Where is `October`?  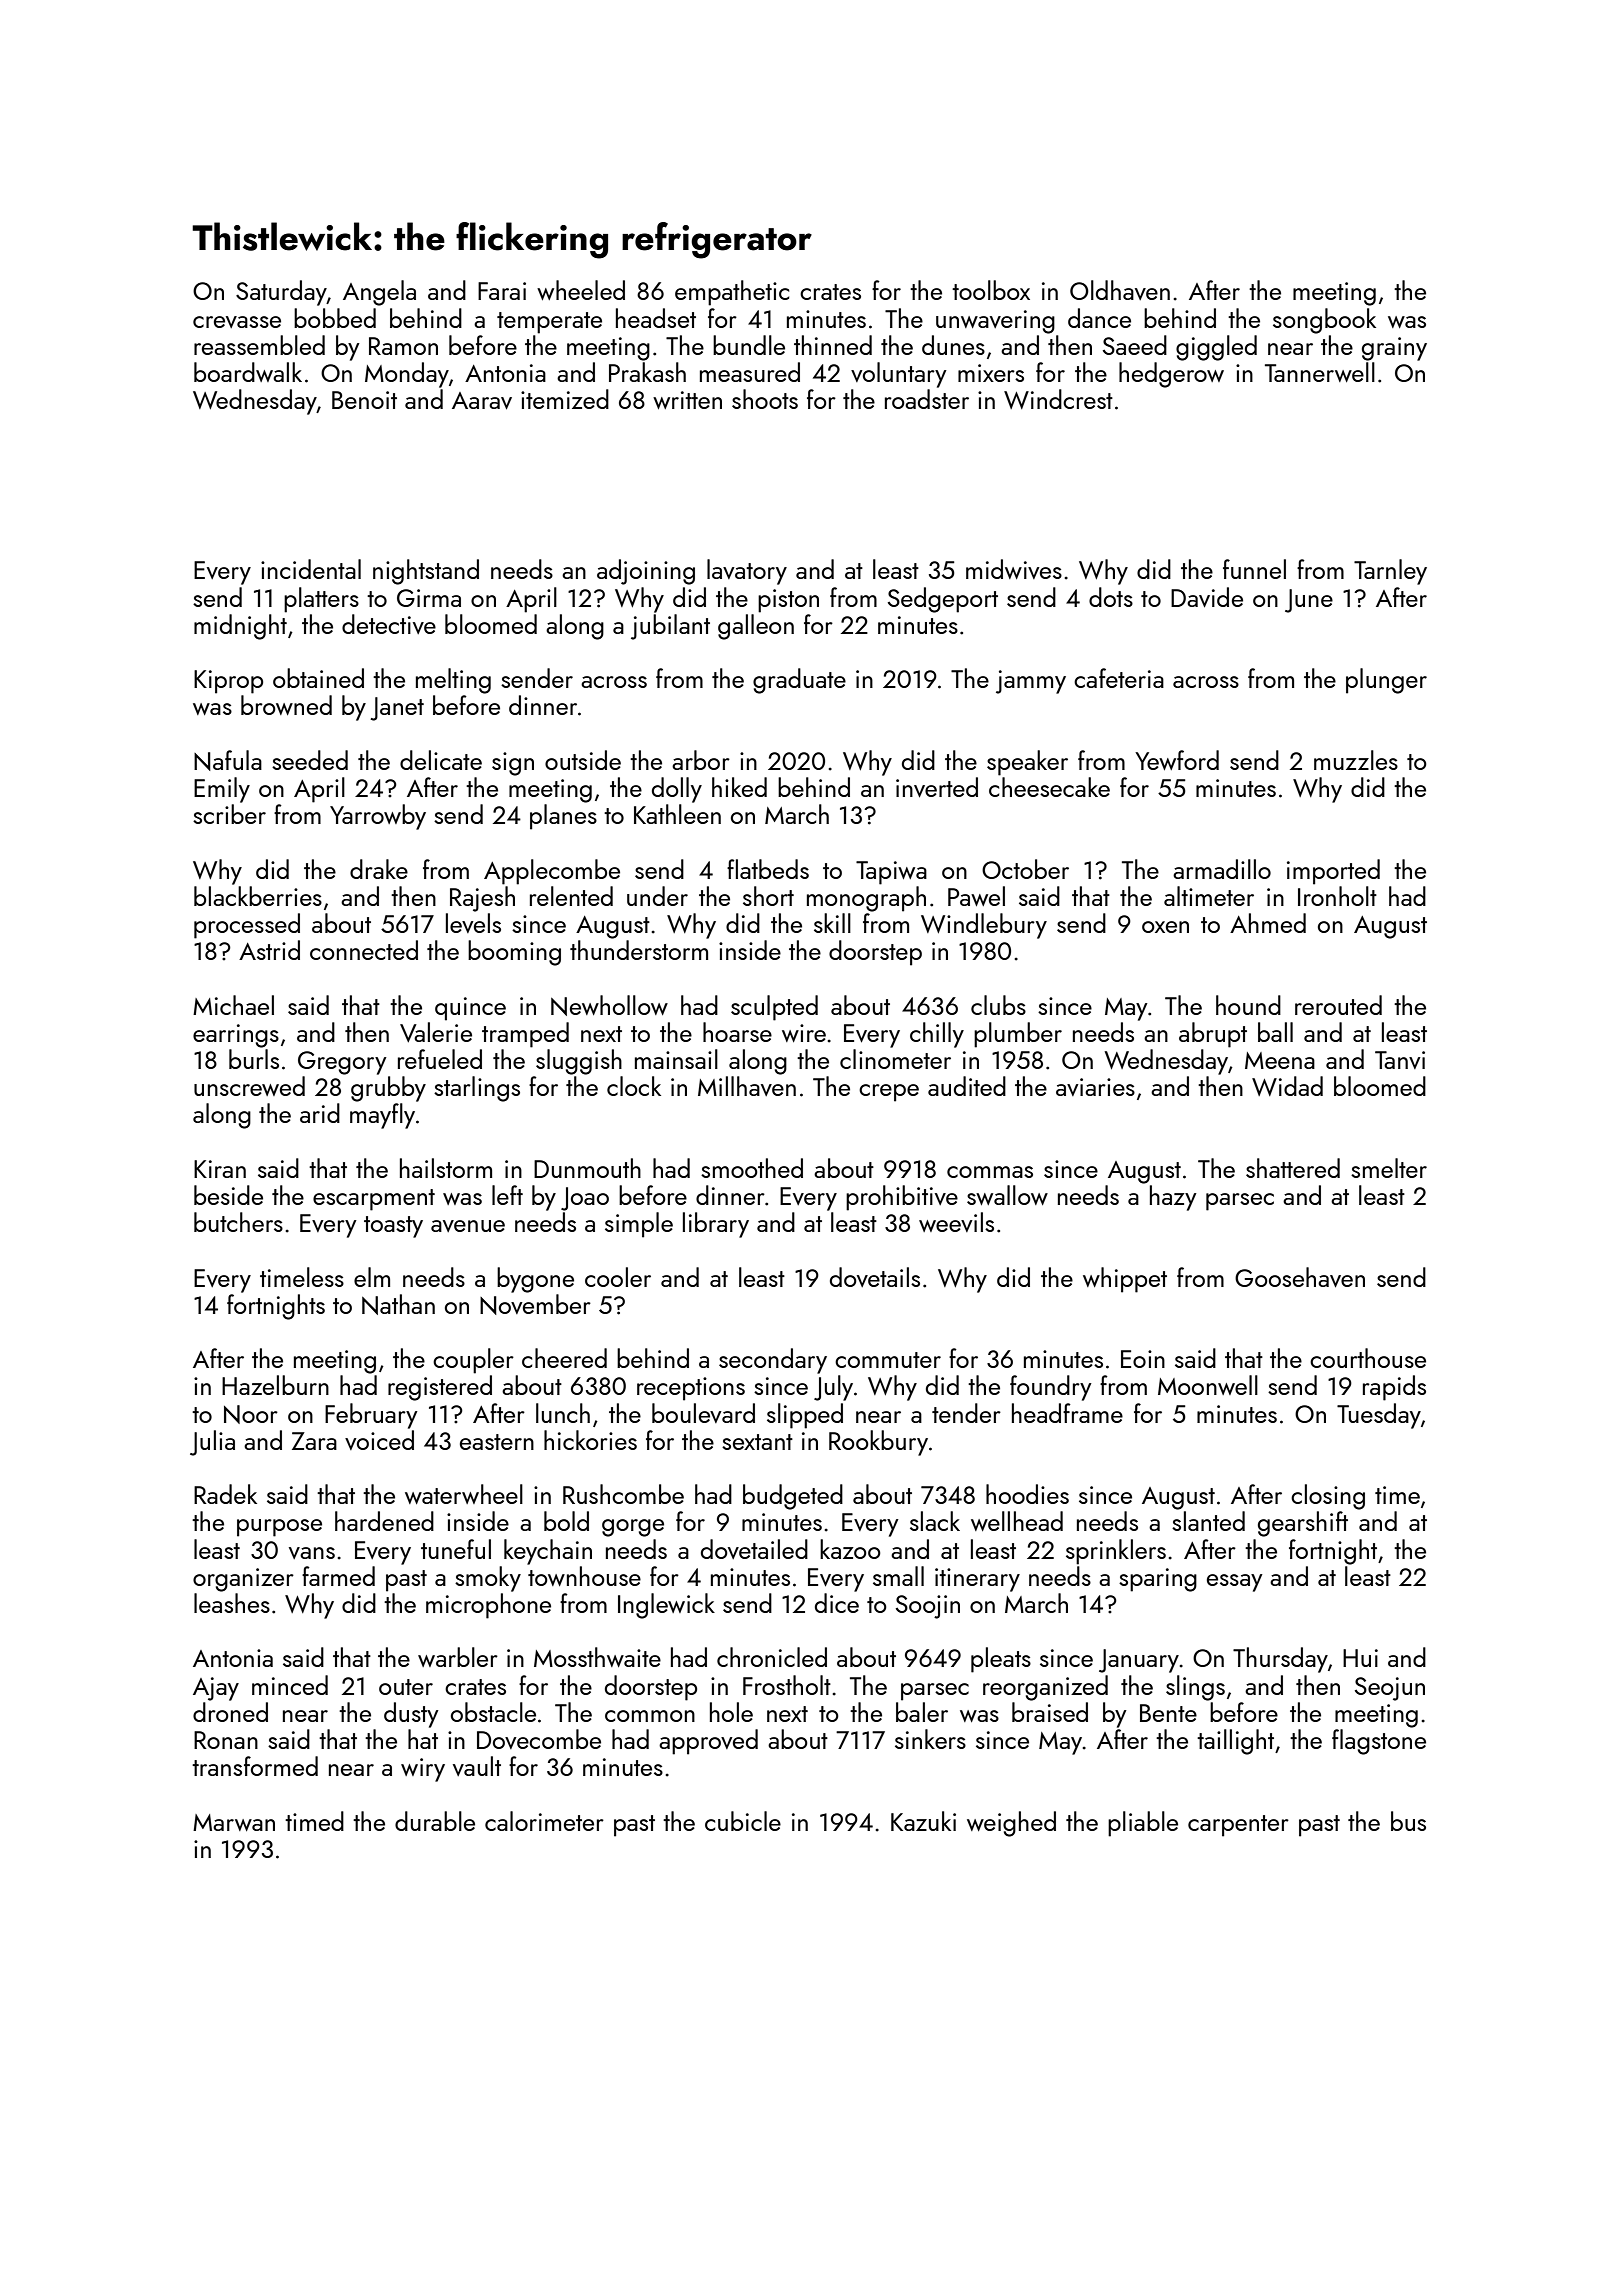 October is located at coordinates (1025, 869).
